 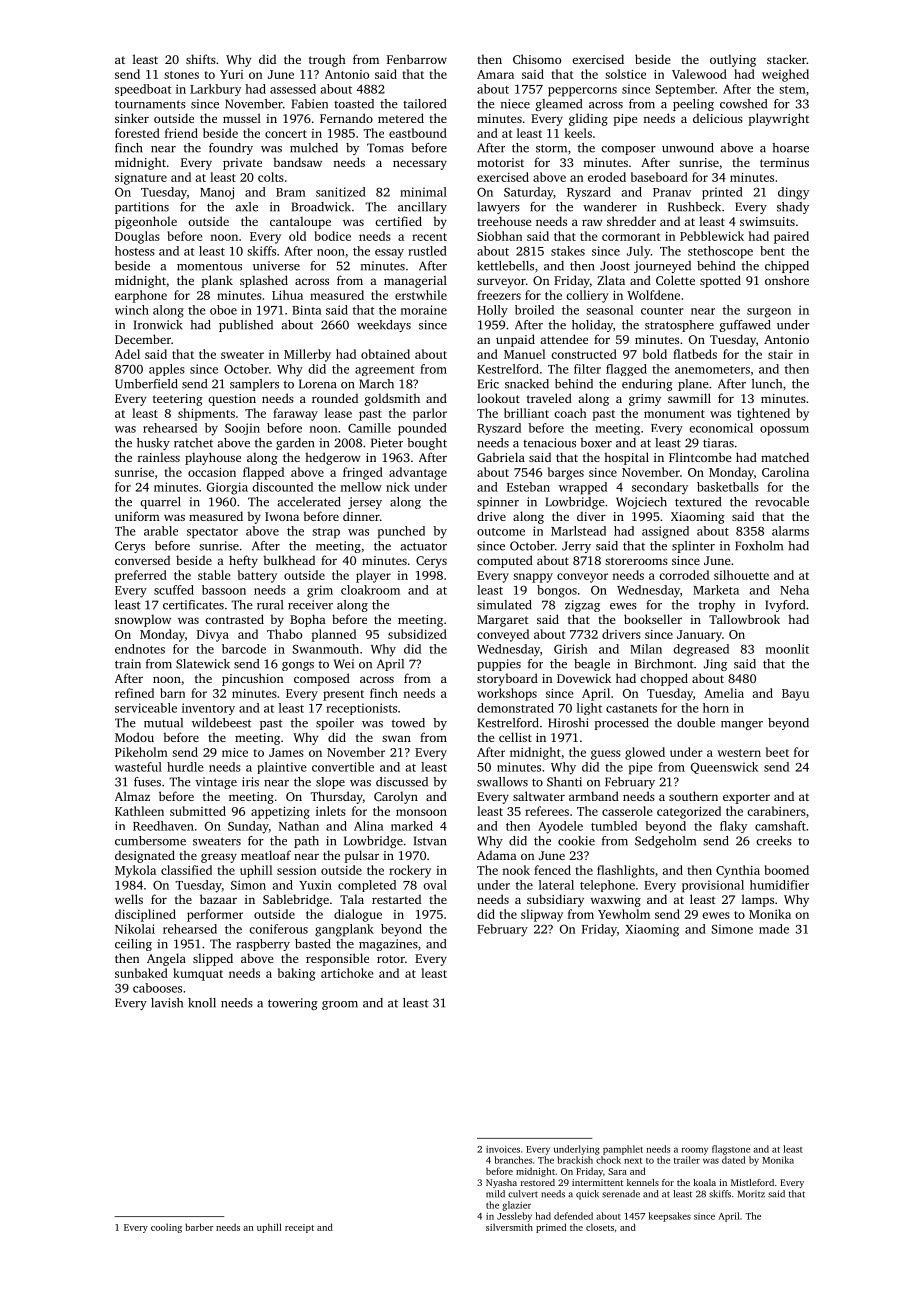 I want to click on Foxholm, so click(x=759, y=546).
